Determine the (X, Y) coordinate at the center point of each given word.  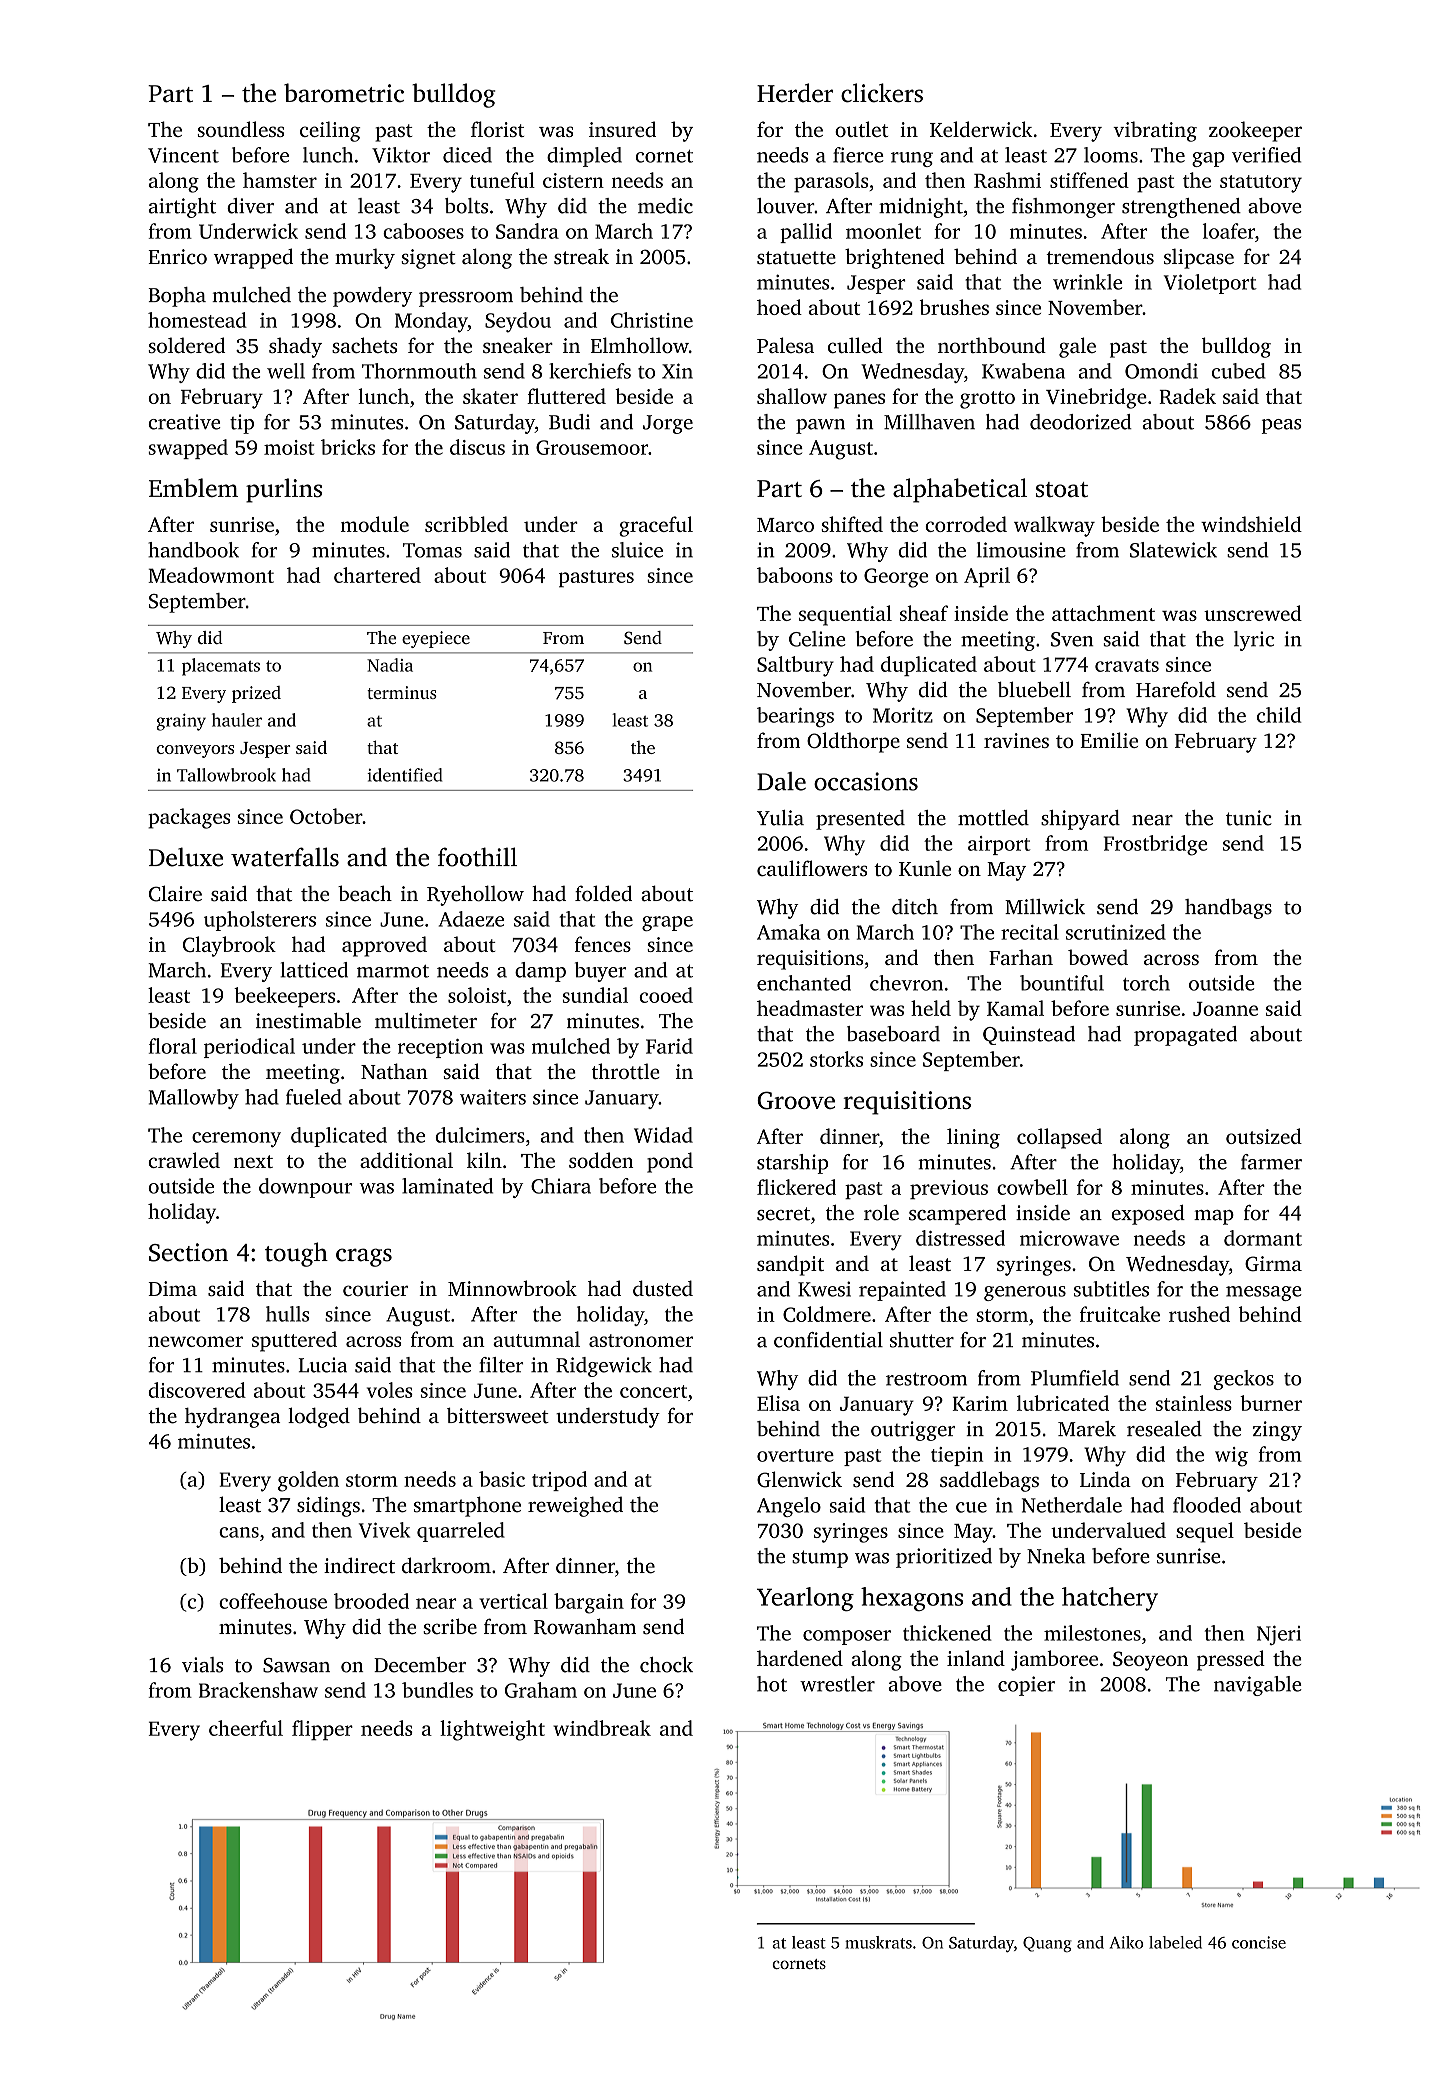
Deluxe (186, 857)
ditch (915, 907)
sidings (328, 1506)
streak (581, 256)
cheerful (246, 1728)
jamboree (1054, 1660)
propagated (1185, 1036)
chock (666, 1665)
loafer (1229, 231)
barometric (344, 93)
